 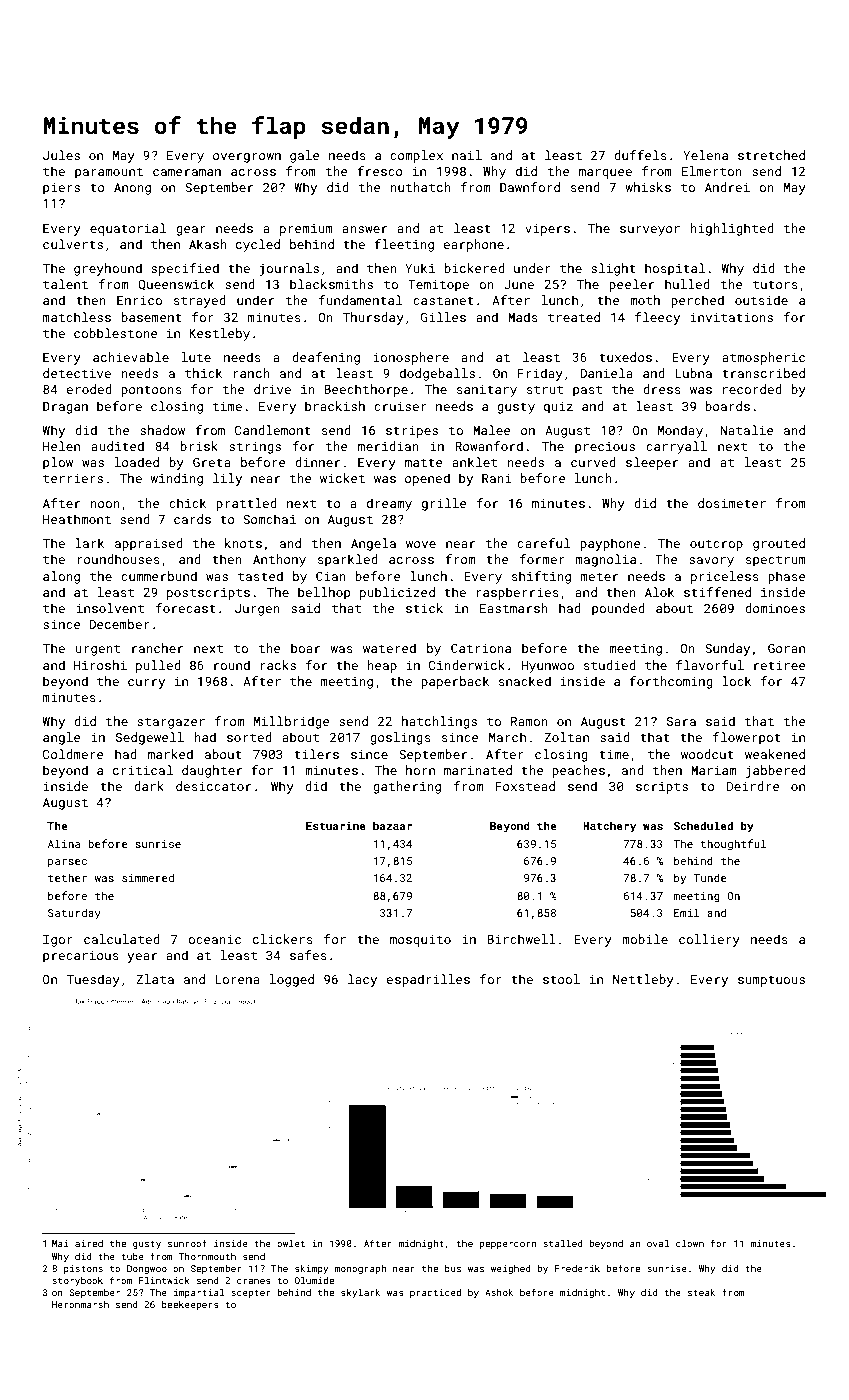 I want to click on duffels, so click(x=640, y=155).
